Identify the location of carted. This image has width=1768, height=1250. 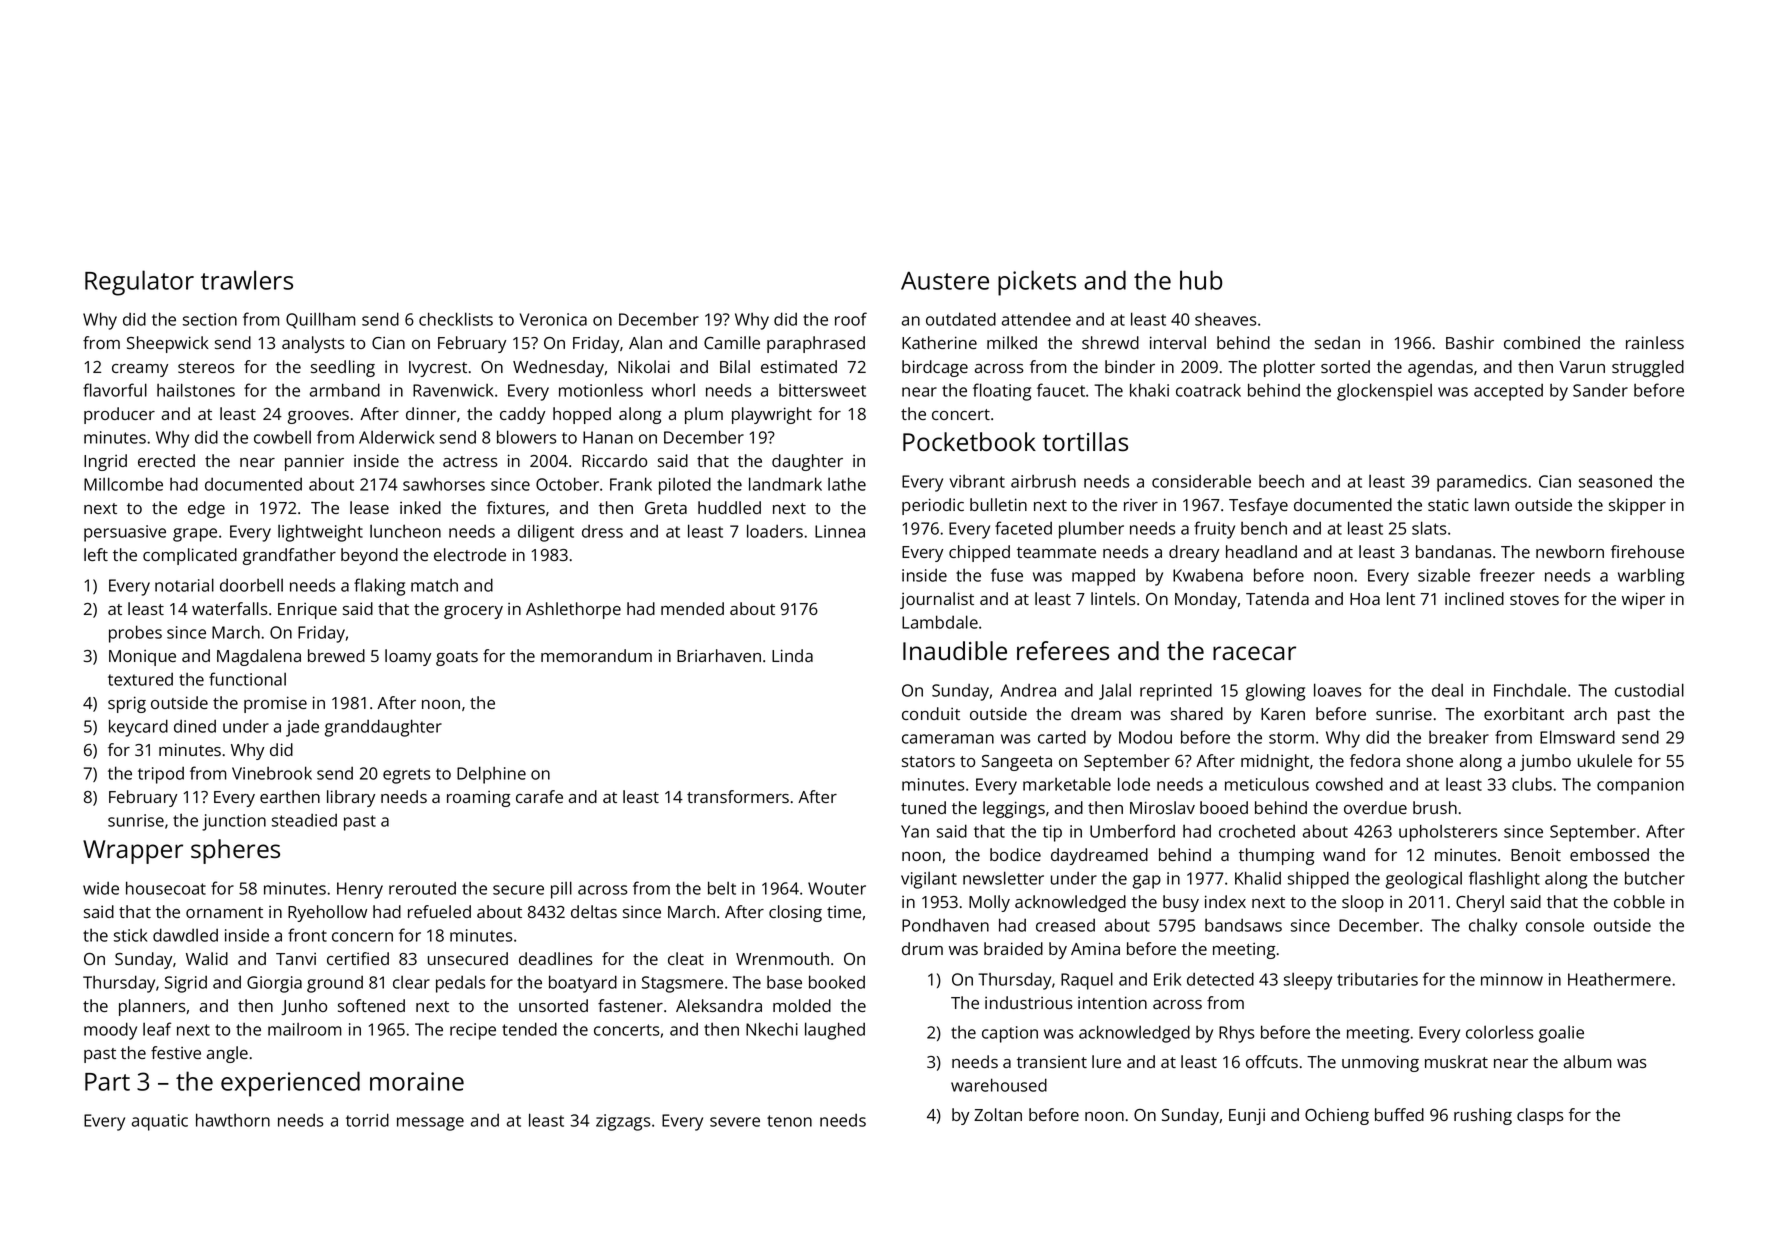
(1062, 737).
